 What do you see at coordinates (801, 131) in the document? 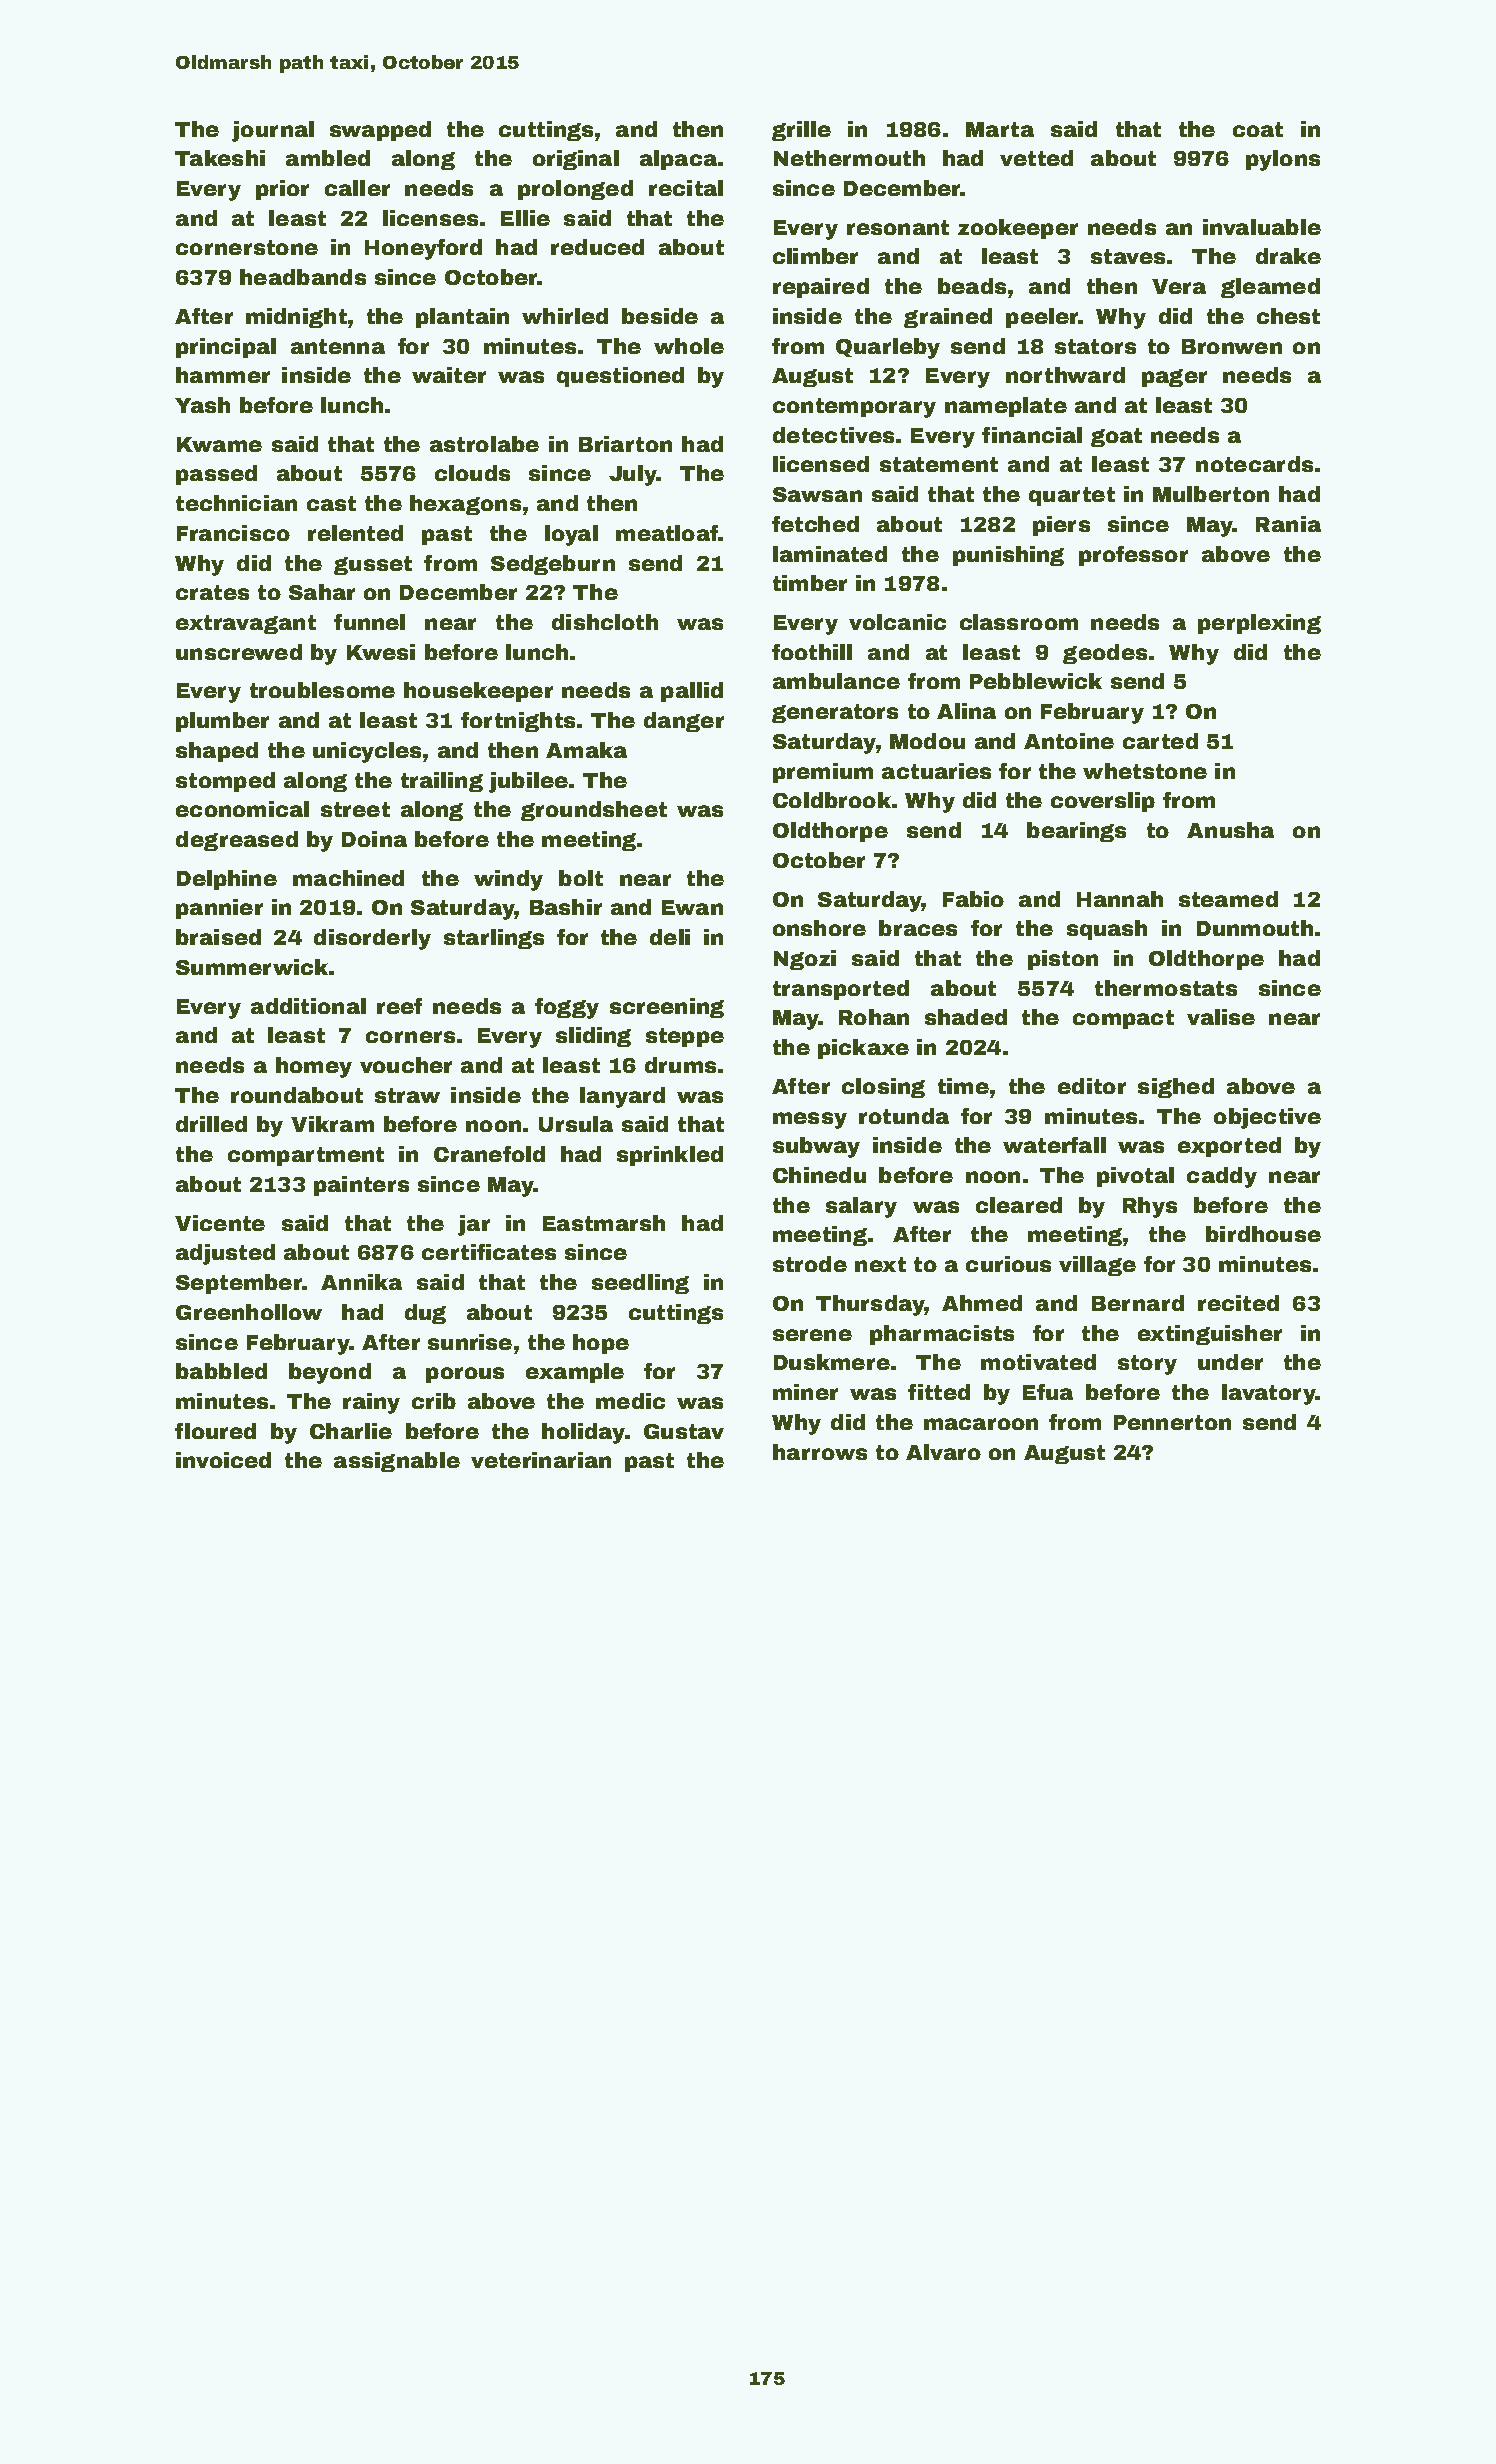
I see `grille` at bounding box center [801, 131].
